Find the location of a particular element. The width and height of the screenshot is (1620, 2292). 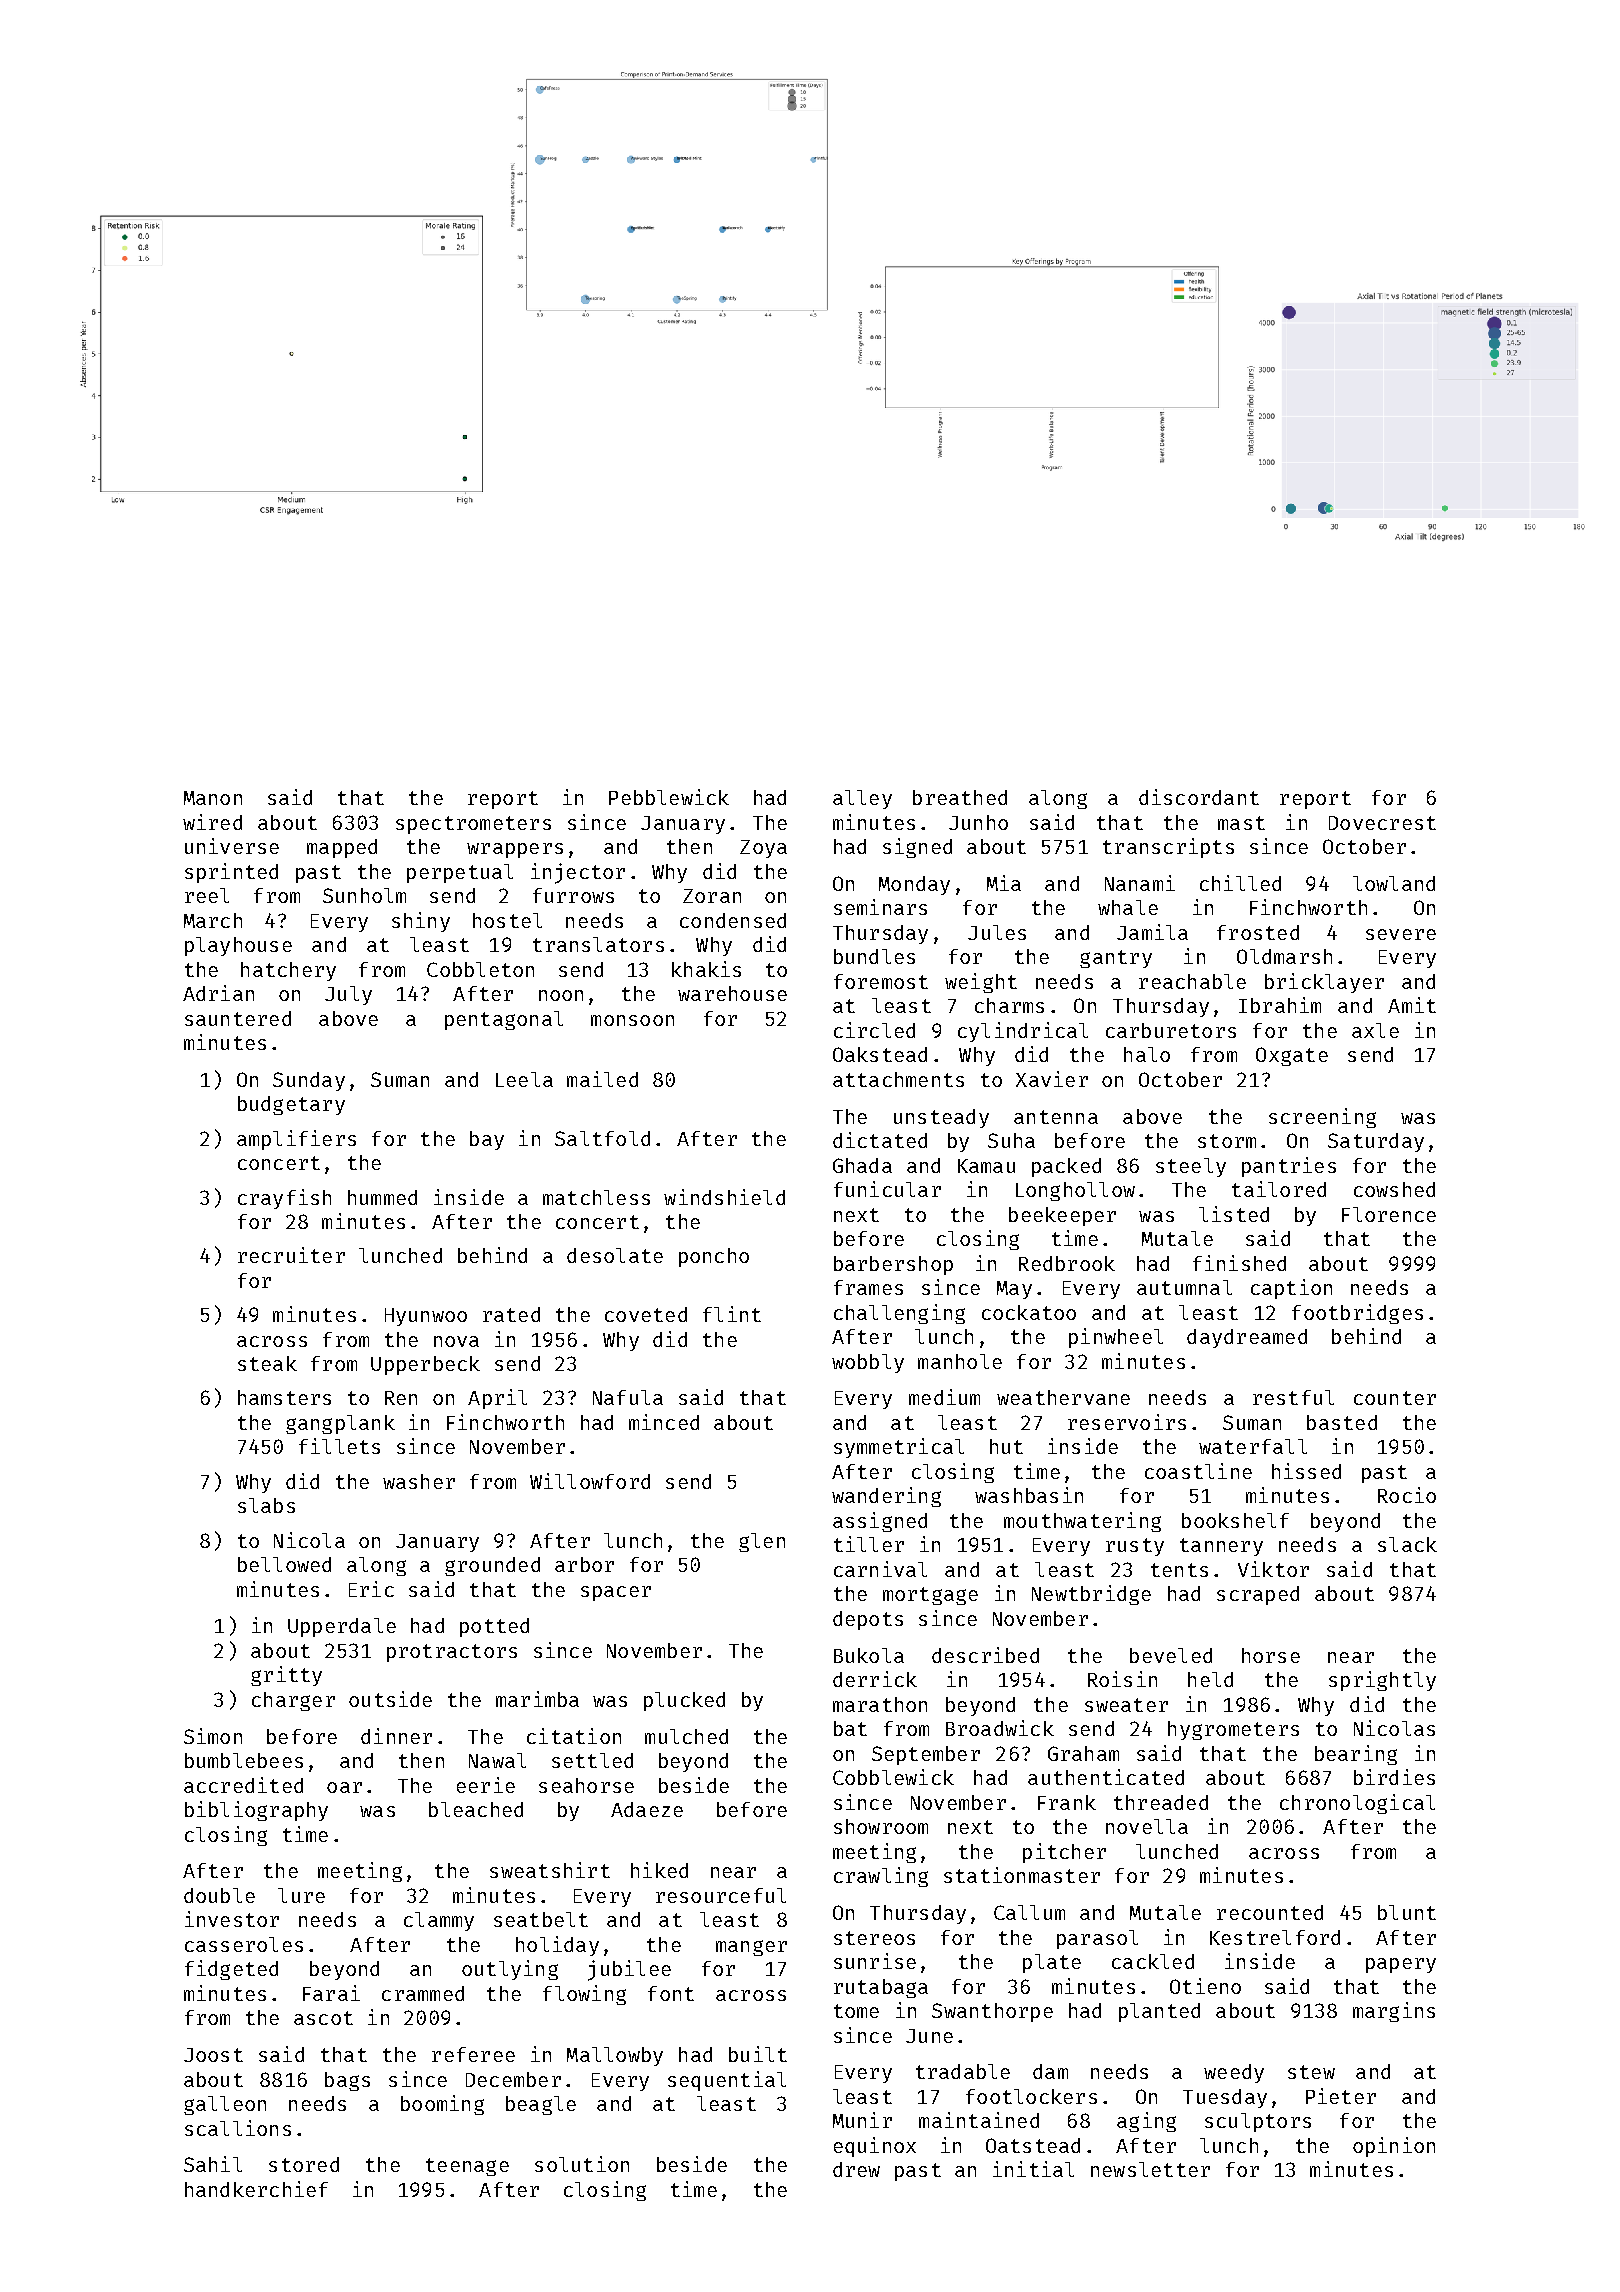

steak is located at coordinates (267, 1363).
